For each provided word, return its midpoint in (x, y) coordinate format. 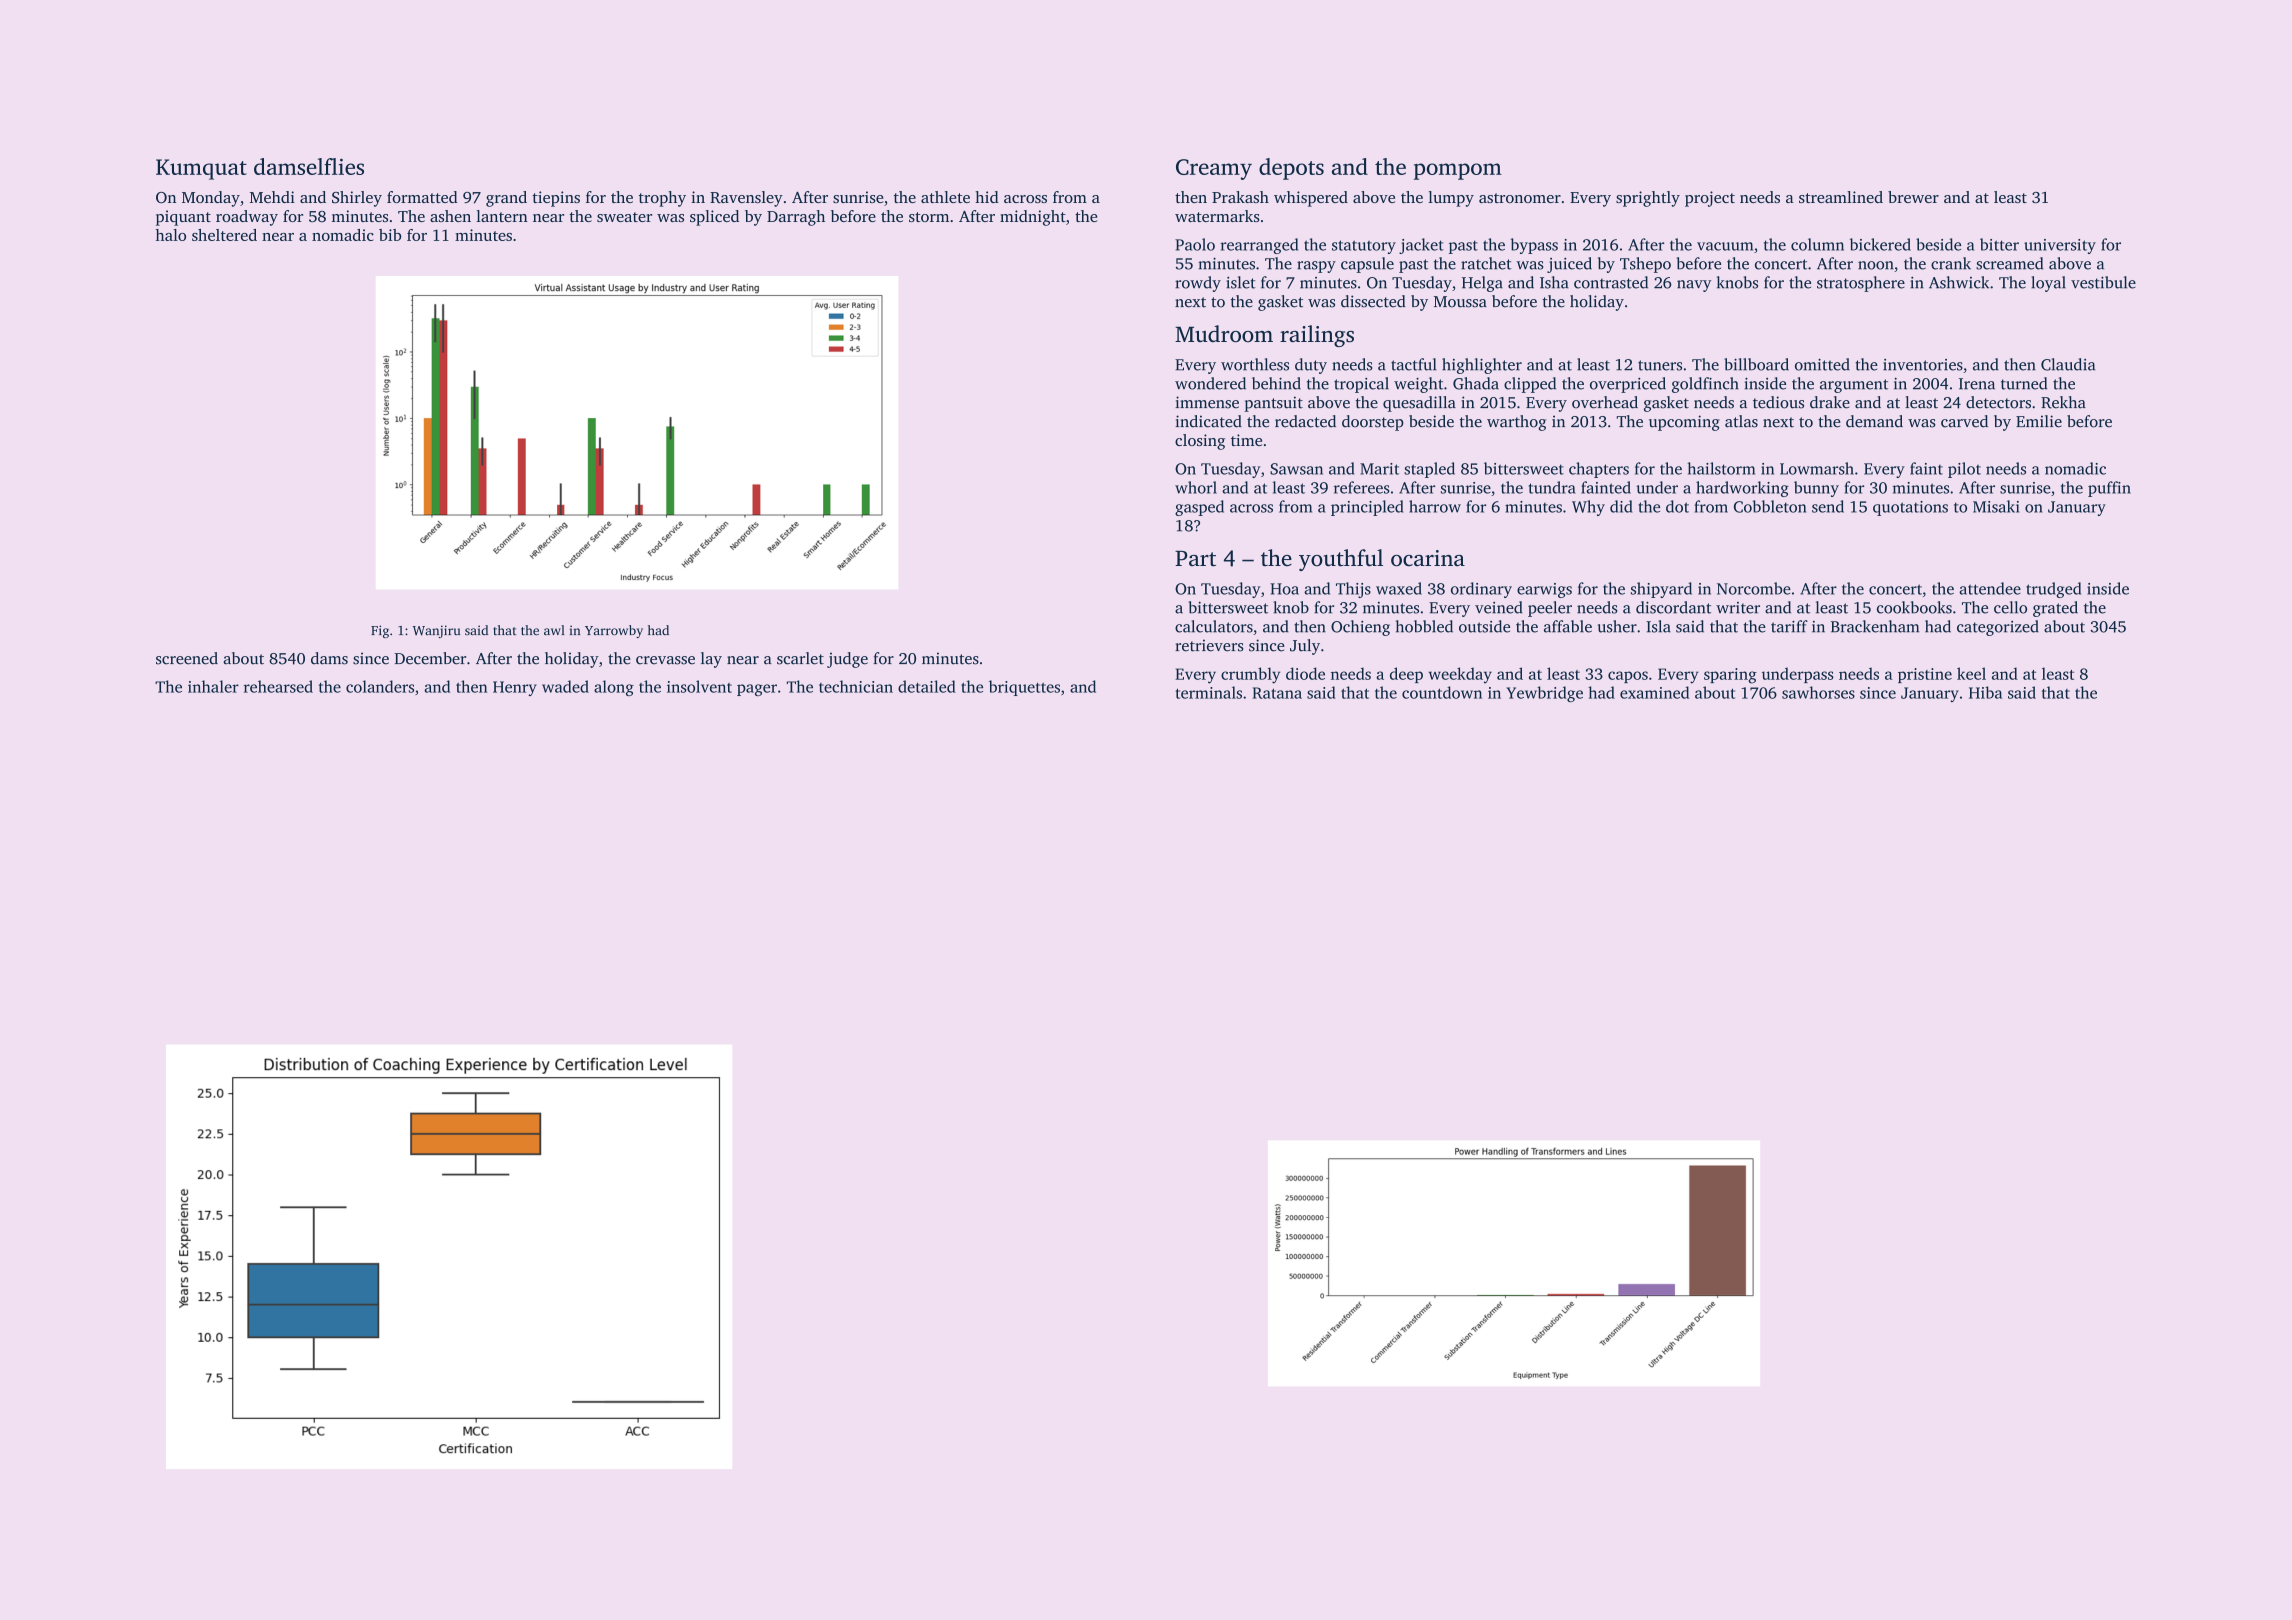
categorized (1998, 628)
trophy (662, 199)
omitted (1822, 364)
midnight (1033, 218)
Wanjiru (436, 631)
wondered (1210, 383)
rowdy (1198, 284)
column (1817, 244)
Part (1195, 558)
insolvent (699, 686)
